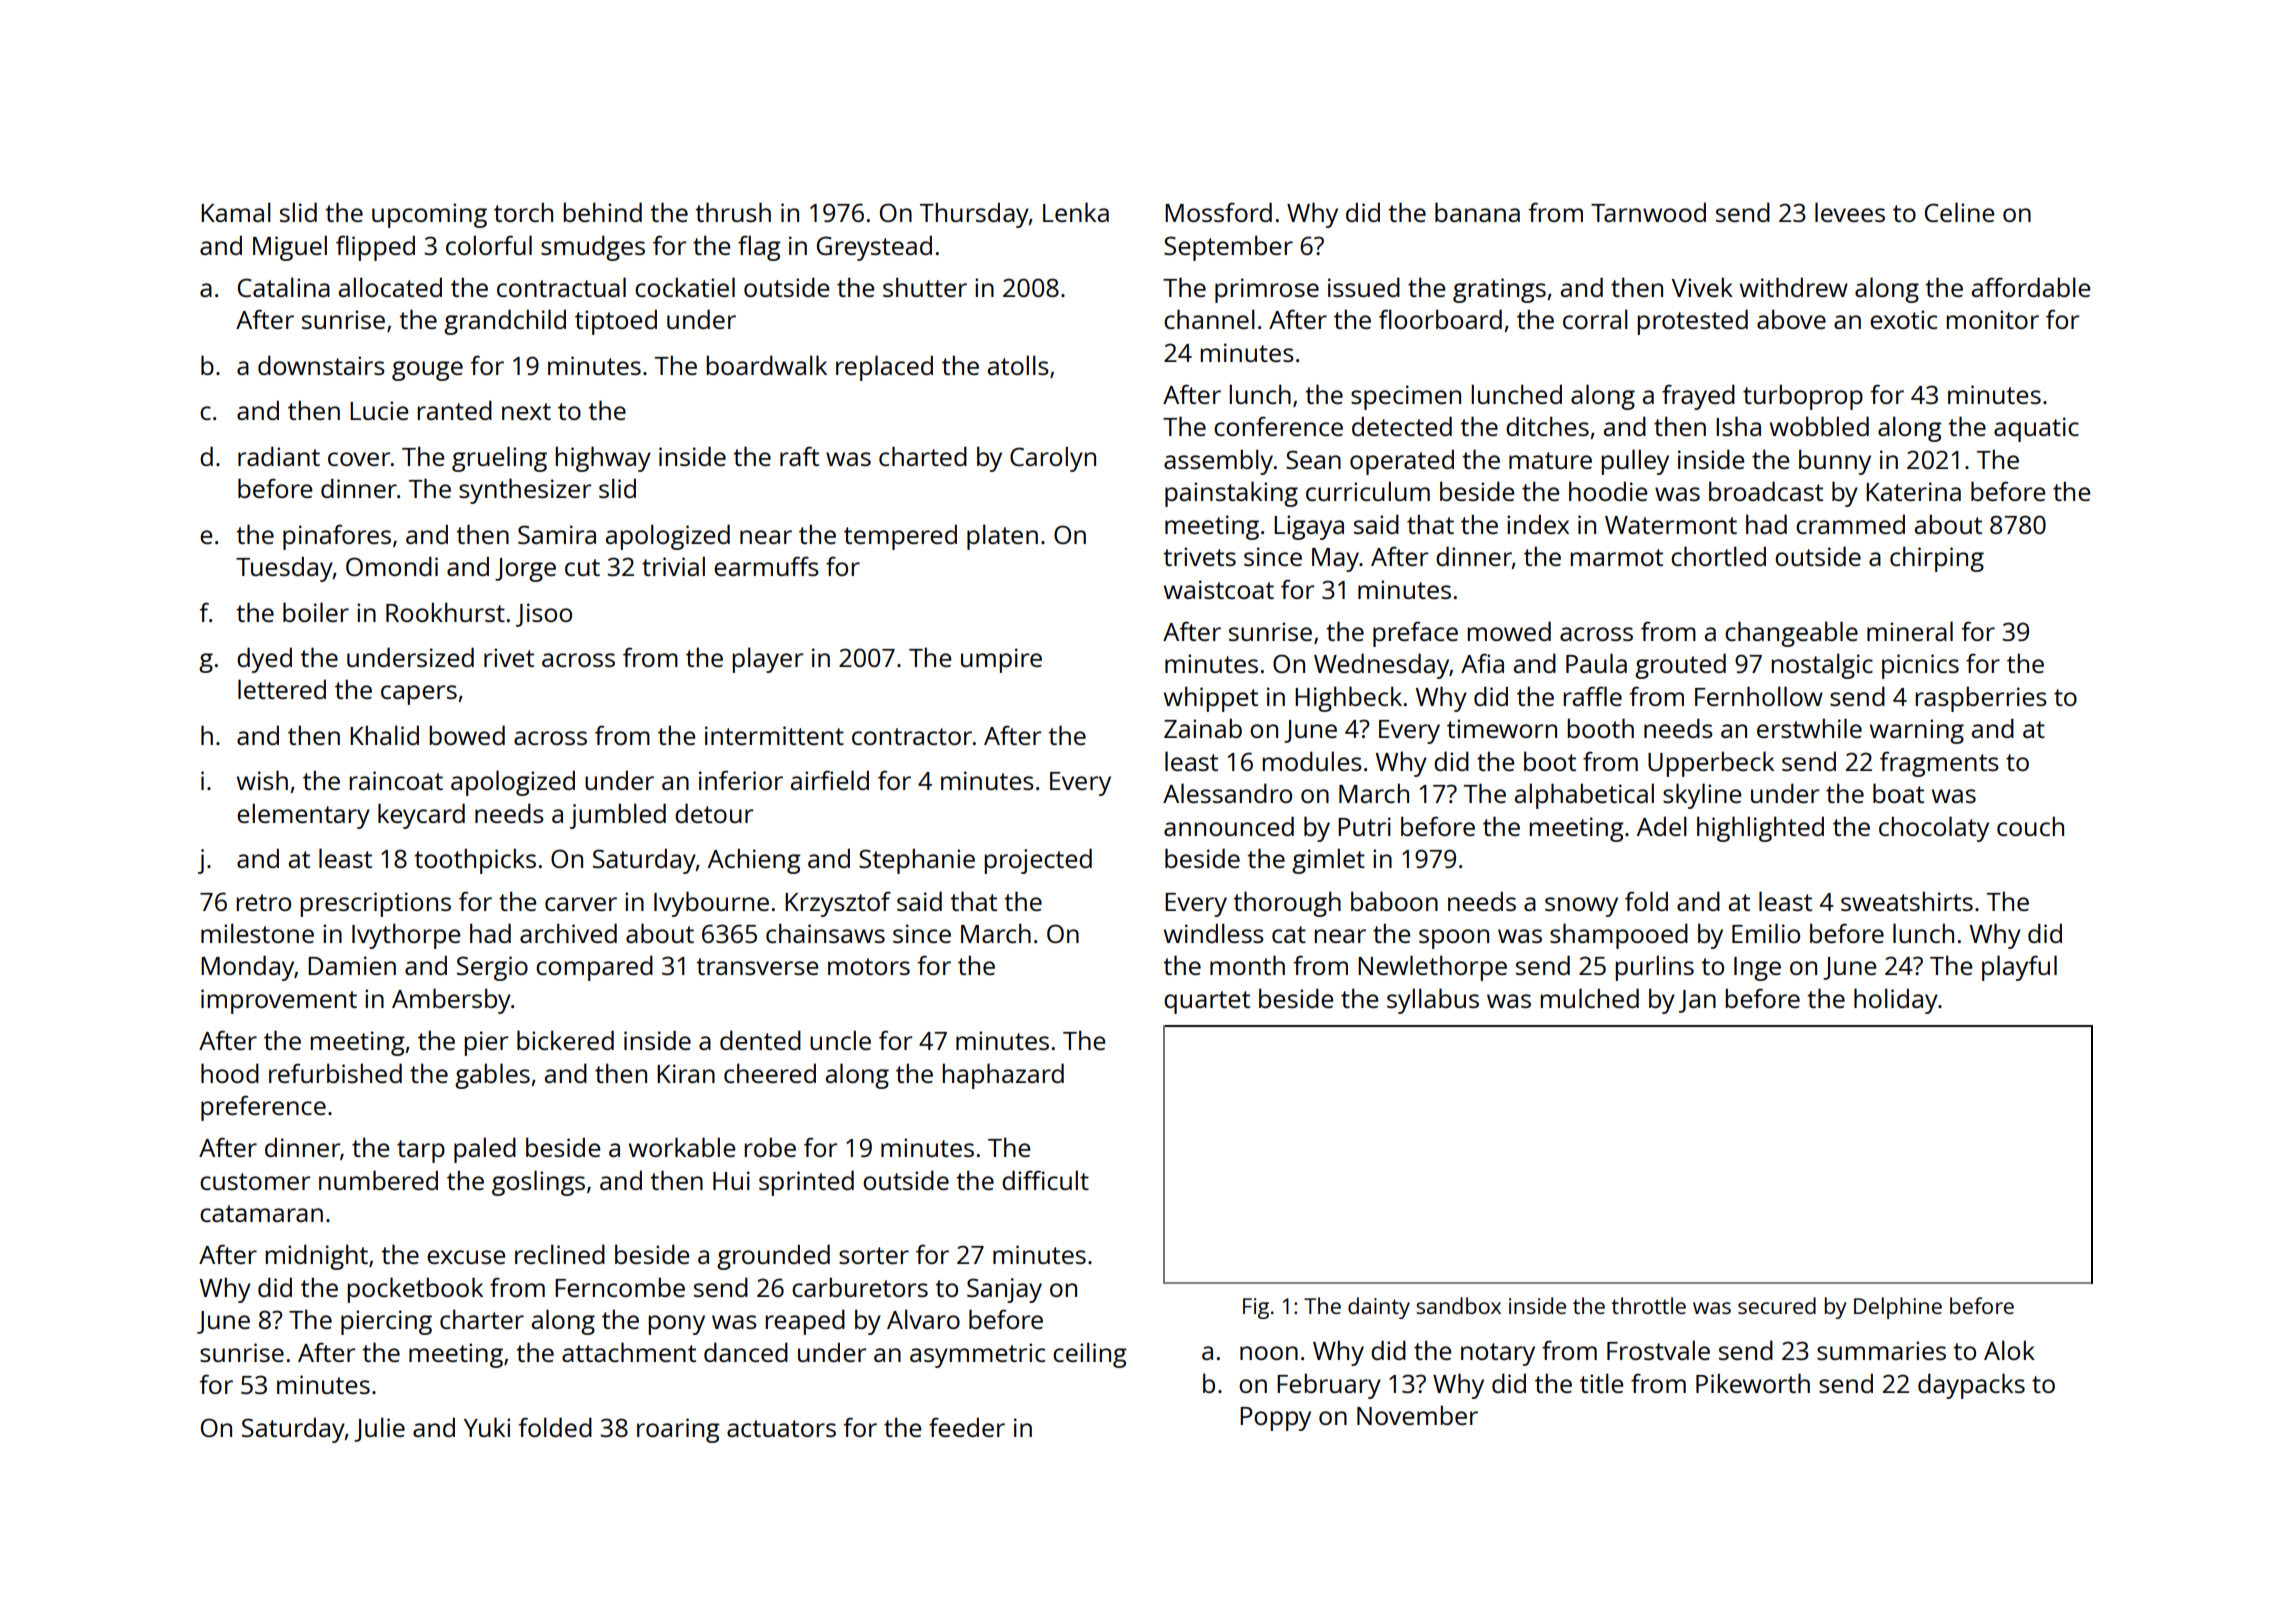  I want to click on raspberries, so click(1981, 699).
